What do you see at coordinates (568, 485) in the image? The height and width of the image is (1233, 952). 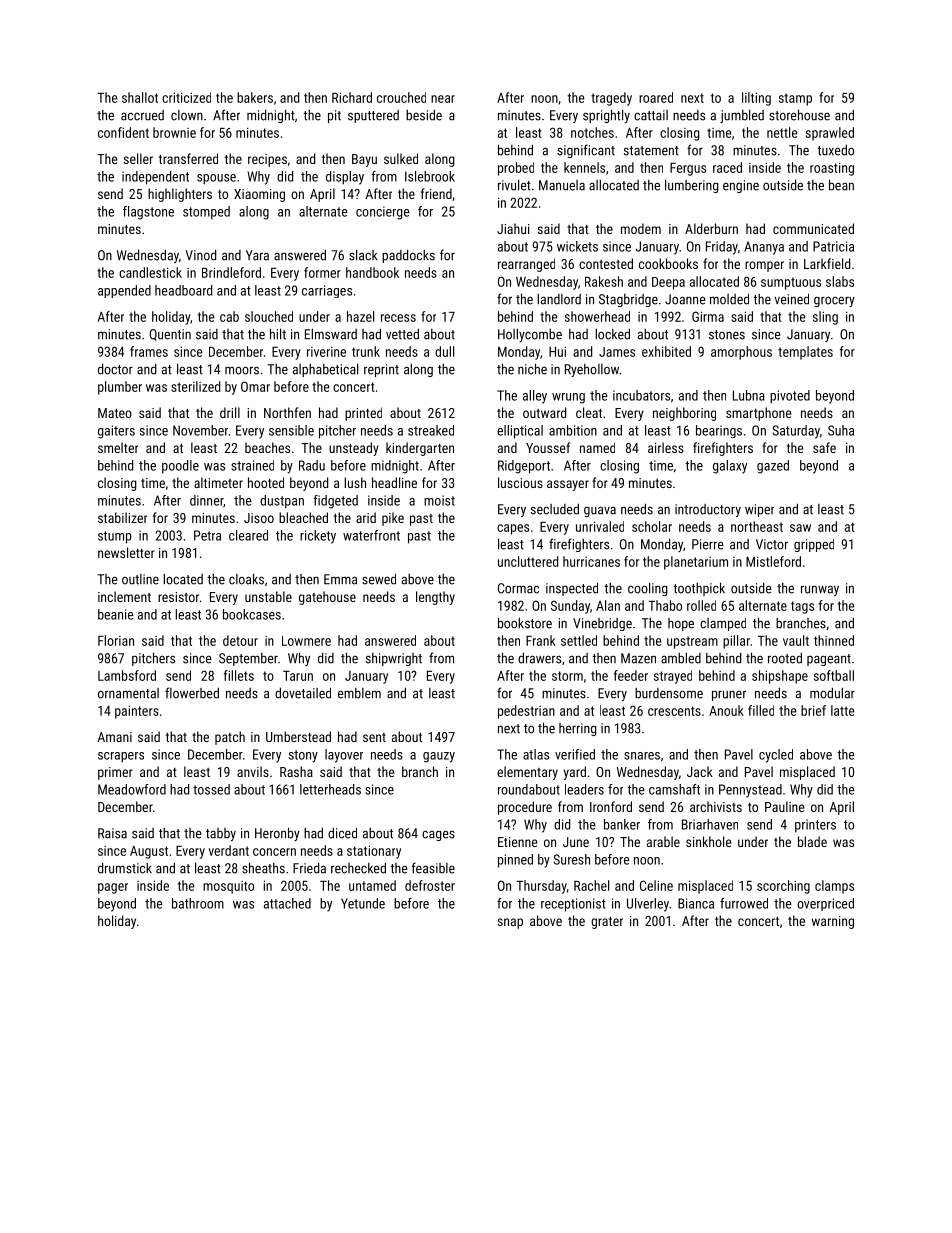 I see `assayer` at bounding box center [568, 485].
